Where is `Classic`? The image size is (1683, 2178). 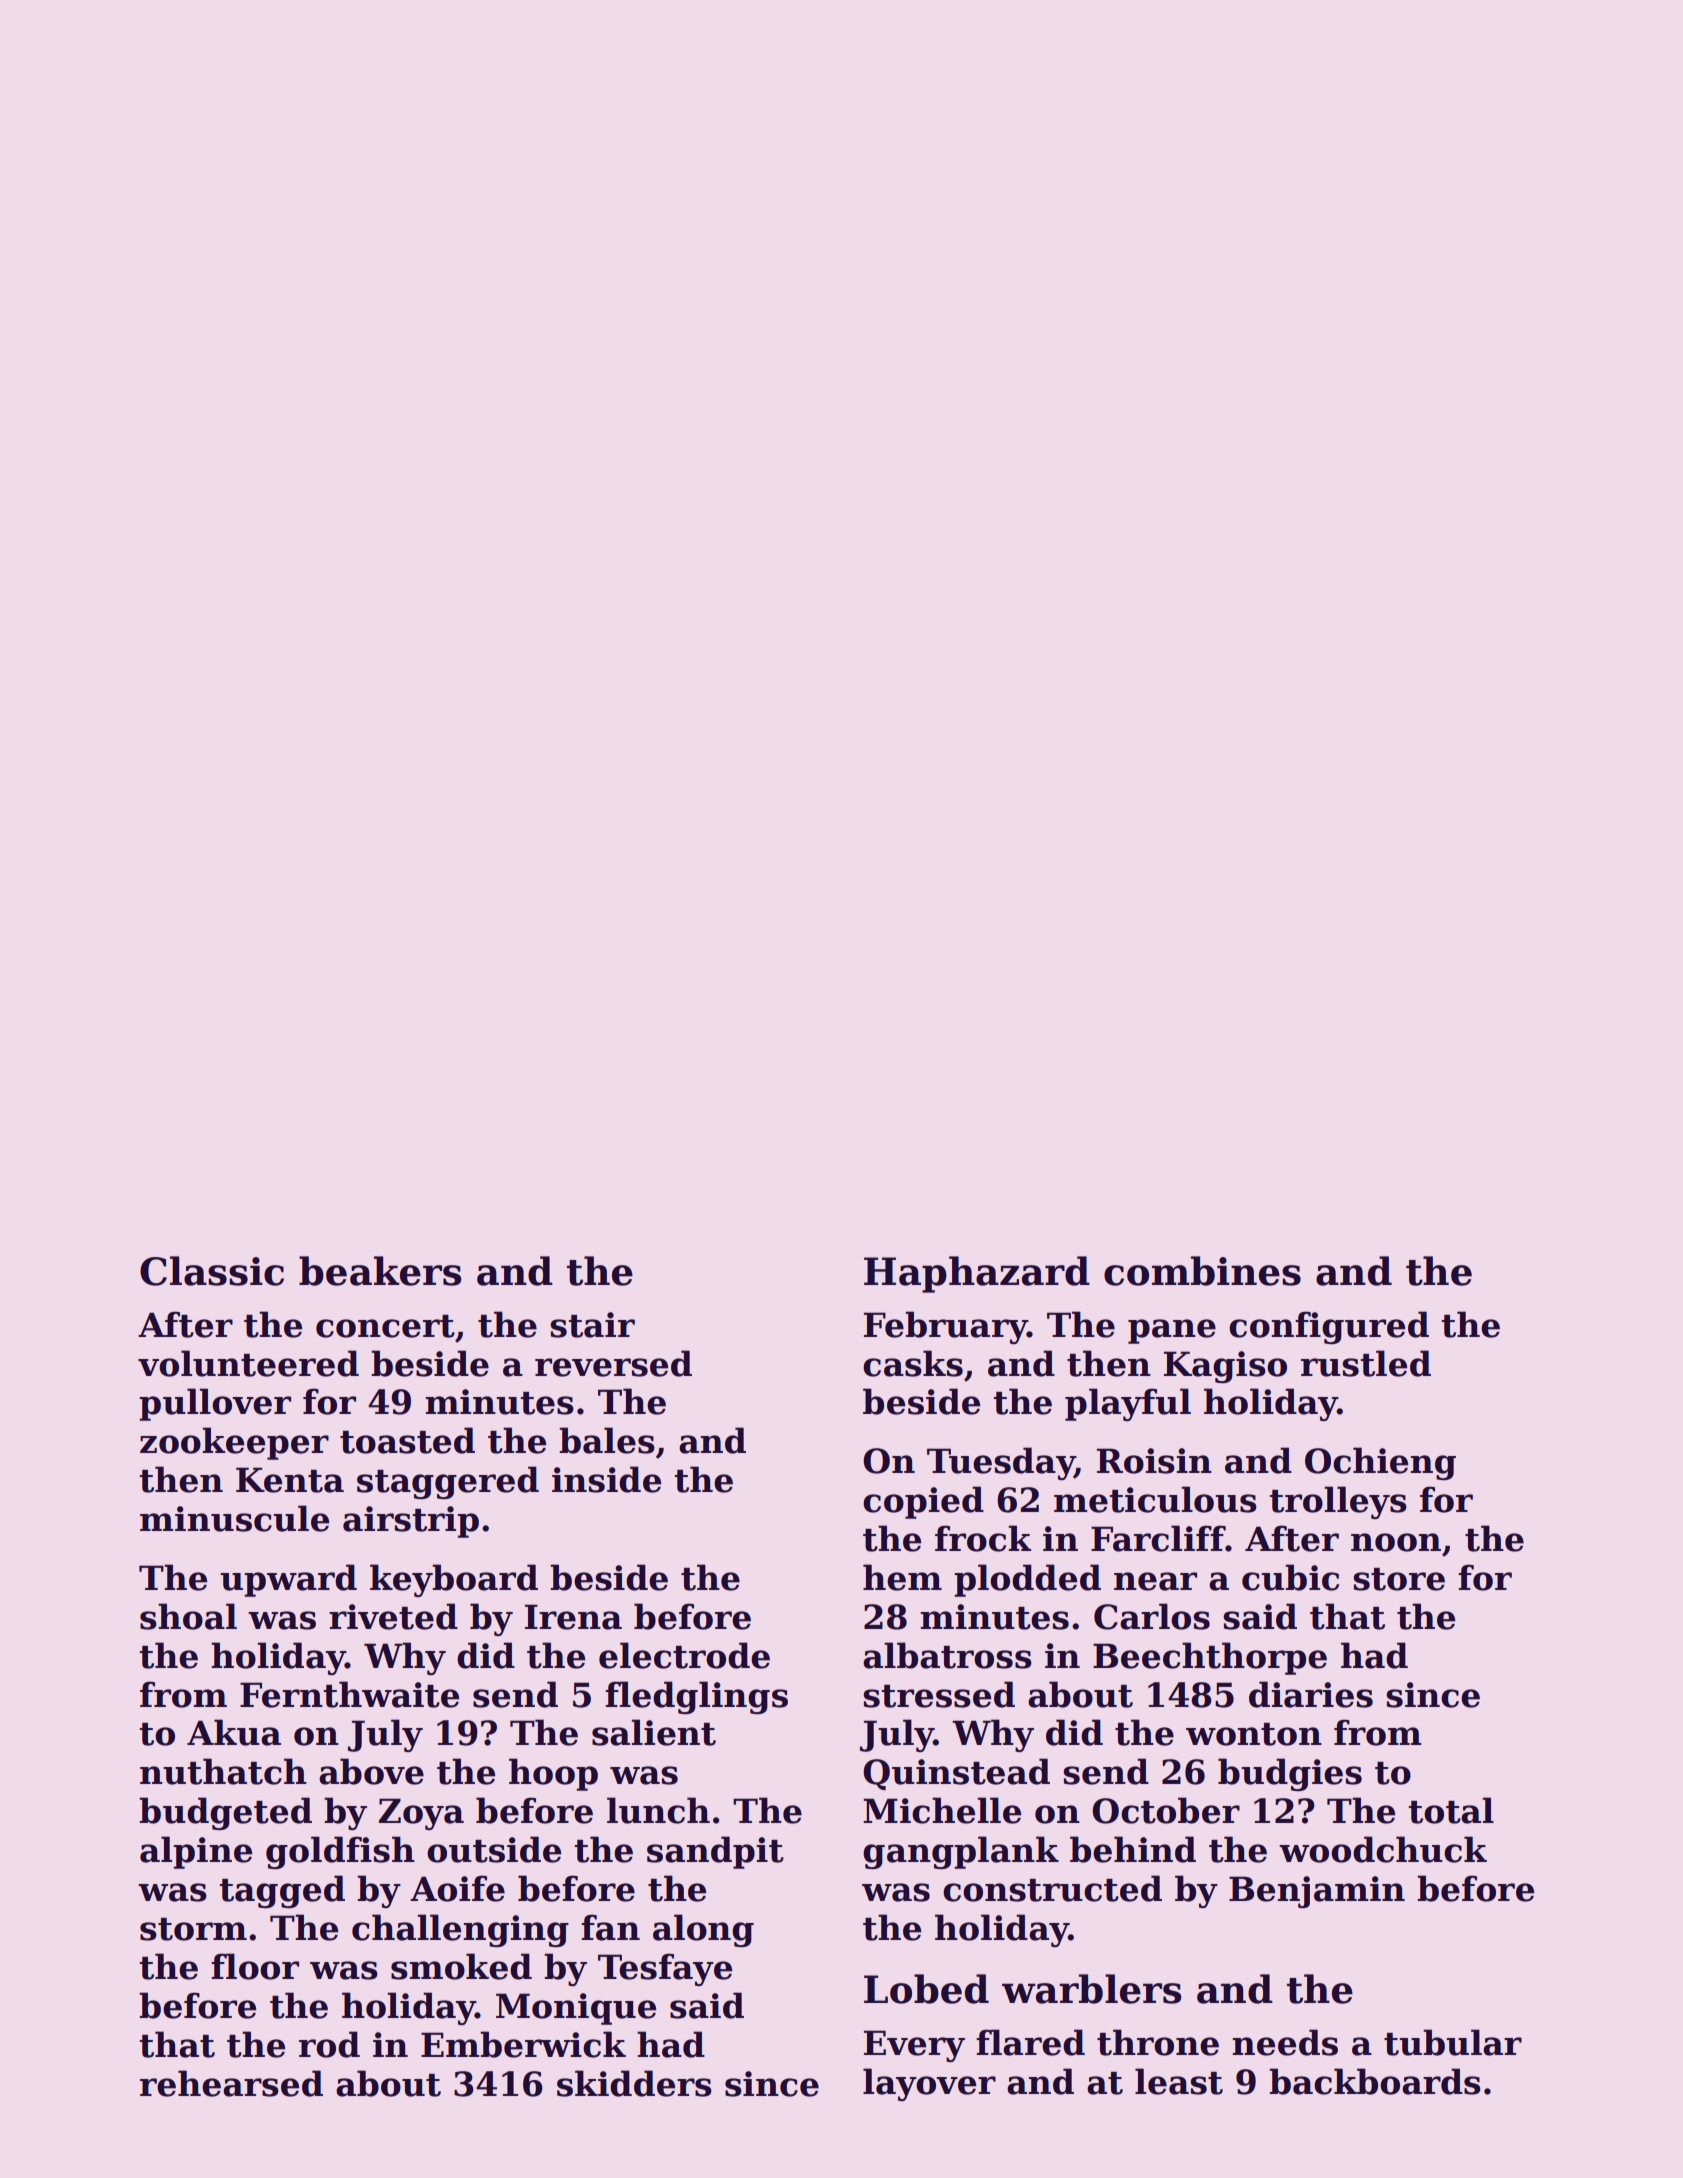
Classic is located at coordinates (212, 1271).
